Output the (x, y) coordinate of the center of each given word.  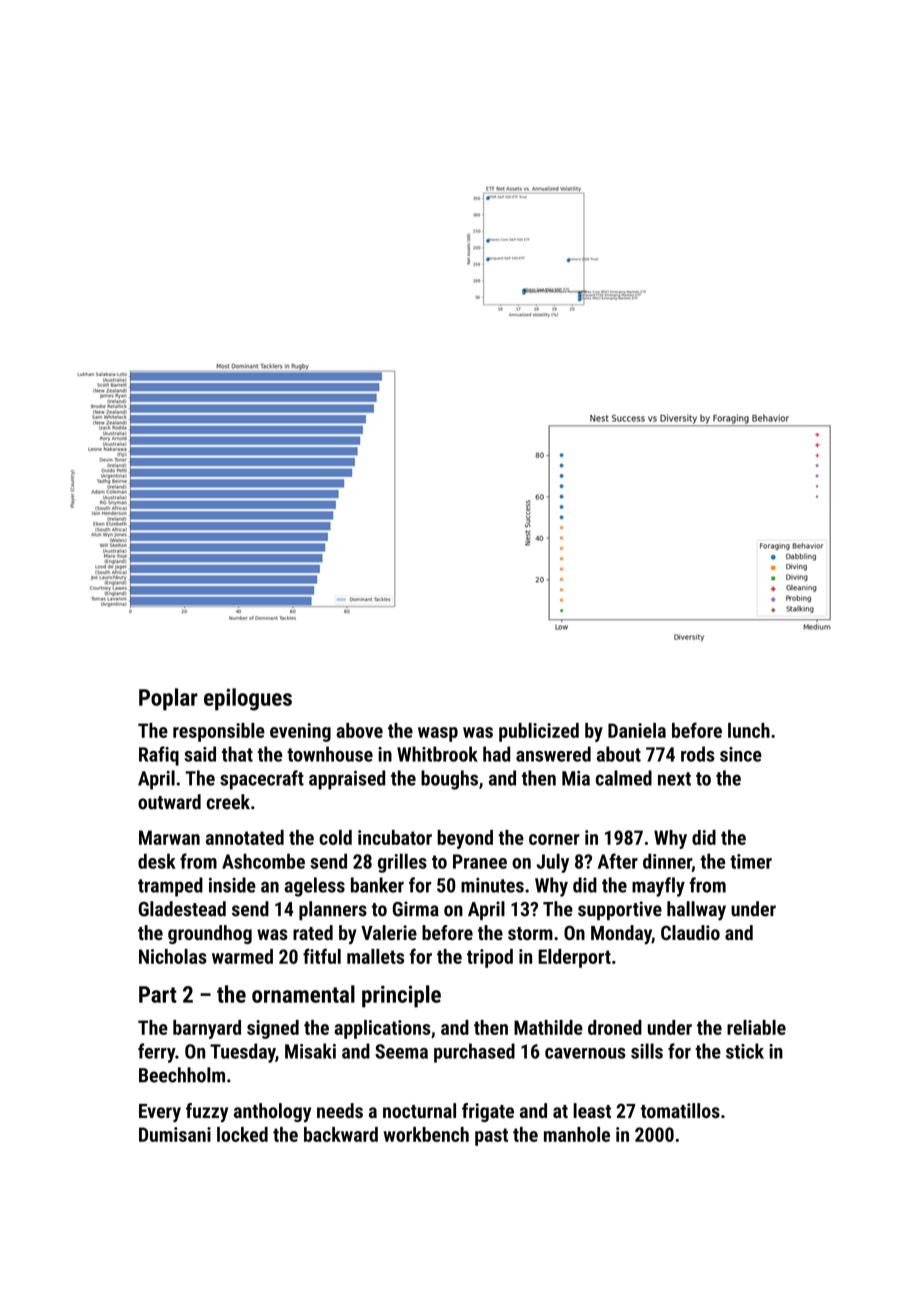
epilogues (248, 699)
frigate (488, 1112)
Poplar (168, 699)
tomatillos (680, 1110)
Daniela (637, 730)
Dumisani (175, 1134)
